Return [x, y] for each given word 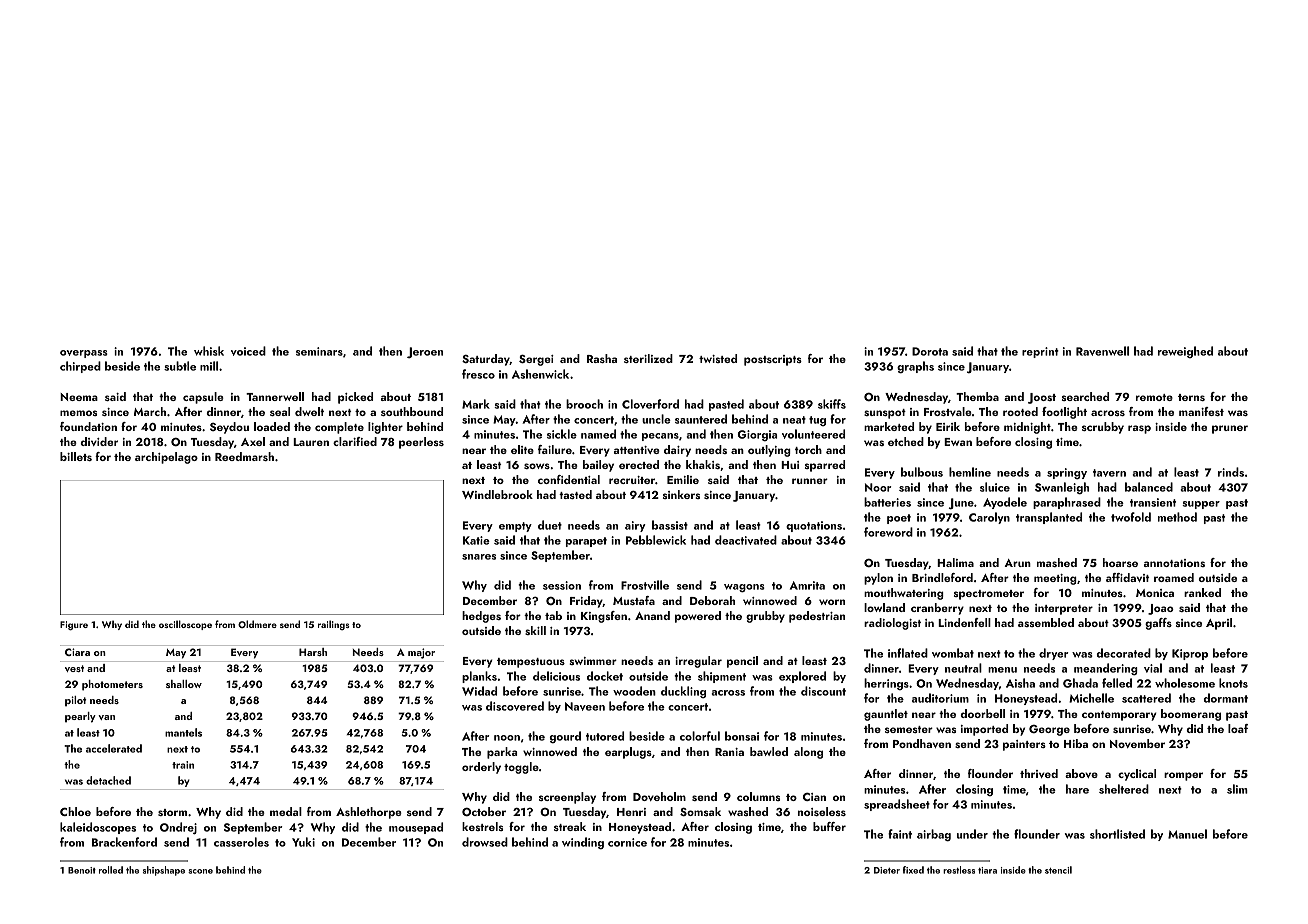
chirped [80, 367]
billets [76, 456]
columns [758, 796]
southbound [412, 411]
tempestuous [531, 663]
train [183, 765]
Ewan [958, 442]
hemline [970, 472]
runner [810, 481]
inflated [908, 653]
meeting [1055, 579]
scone [200, 871]
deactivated [746, 540]
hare [1077, 789]
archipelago [166, 458]
